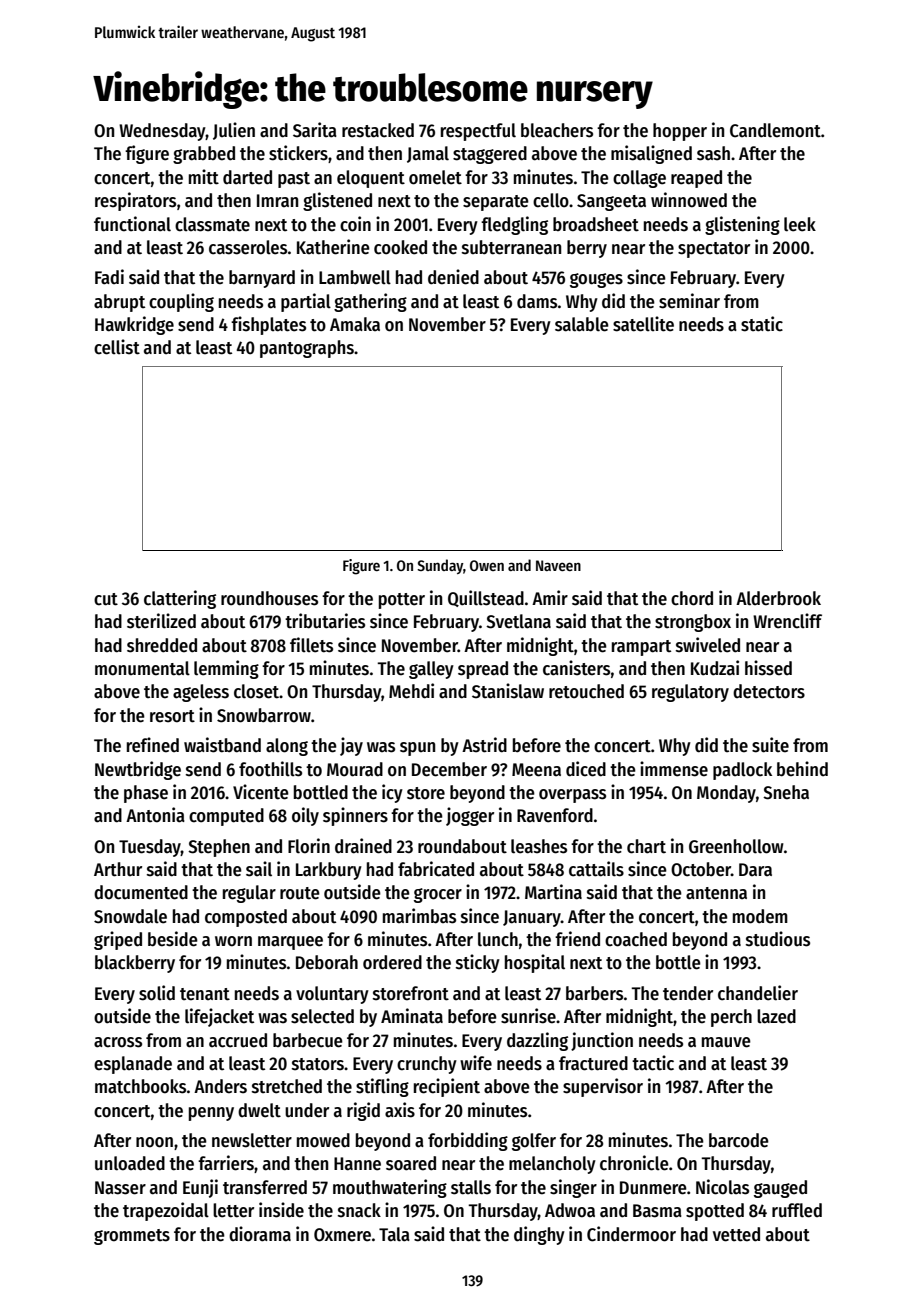 The height and width of the document is (1308, 924). What do you see at coordinates (162, 132) in the document?
I see `Wednesday` at bounding box center [162, 132].
